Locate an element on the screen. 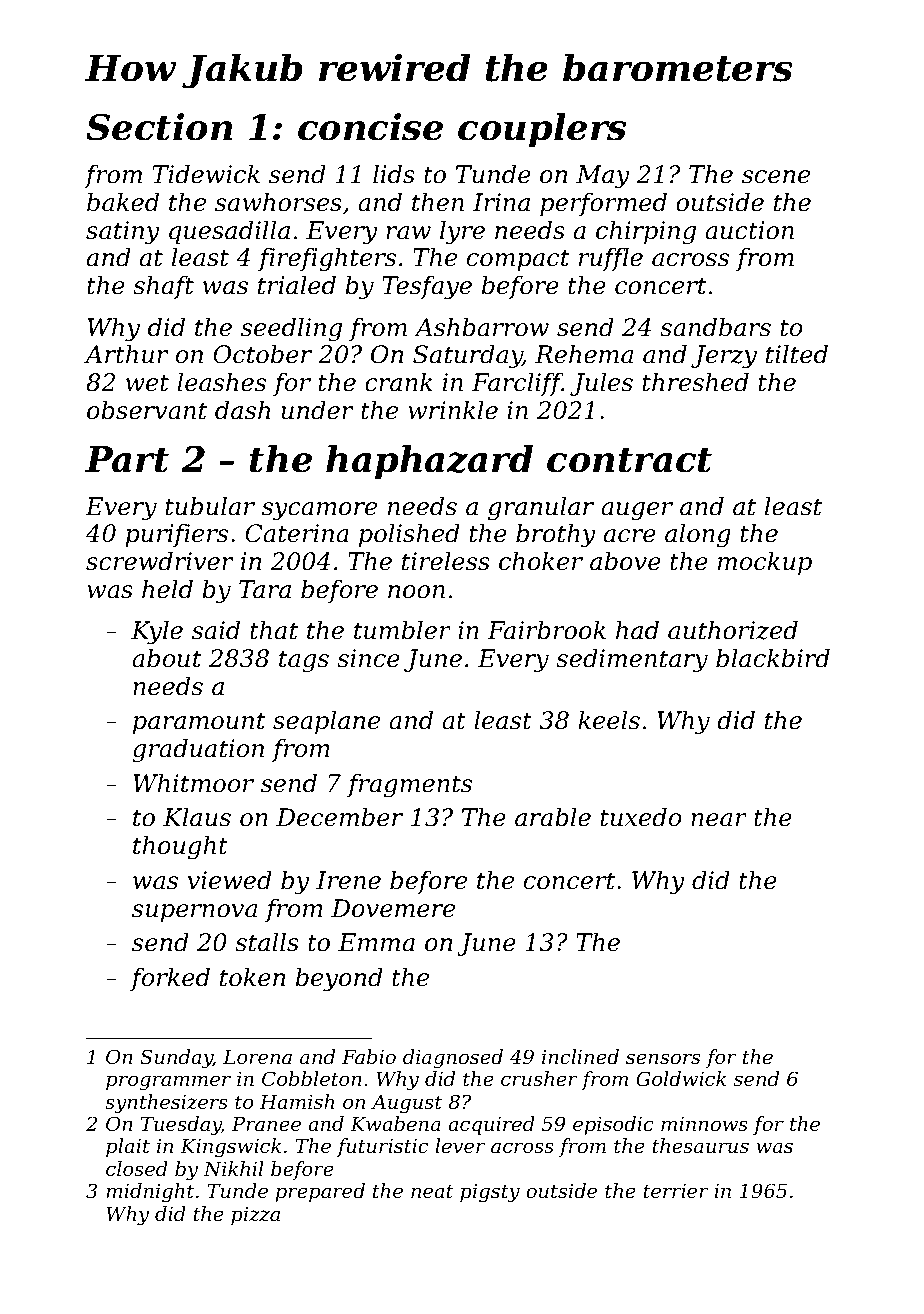 This screenshot has width=924, height=1314. thought is located at coordinates (180, 847).
